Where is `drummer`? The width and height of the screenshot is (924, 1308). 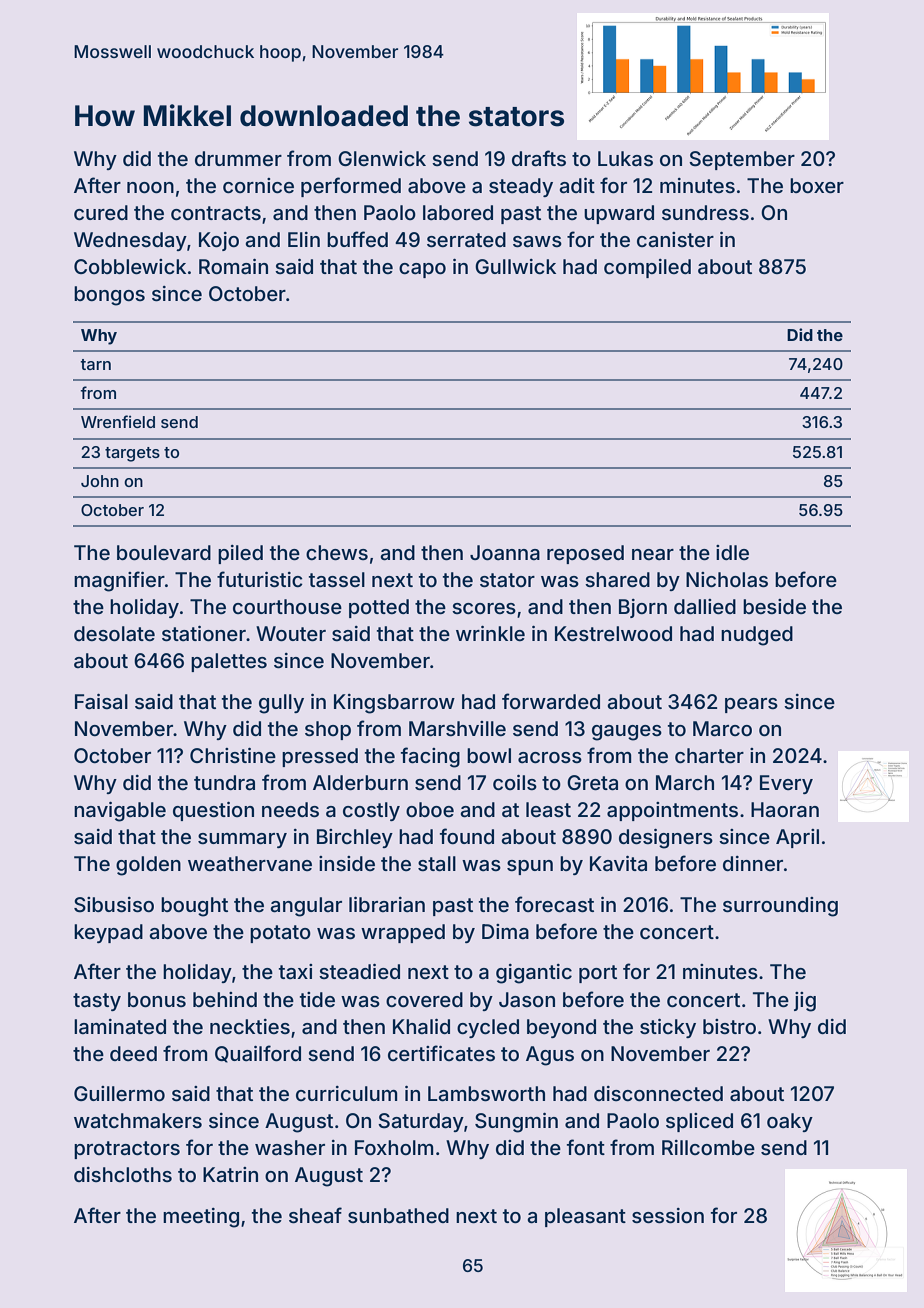
drummer is located at coordinates (238, 158).
